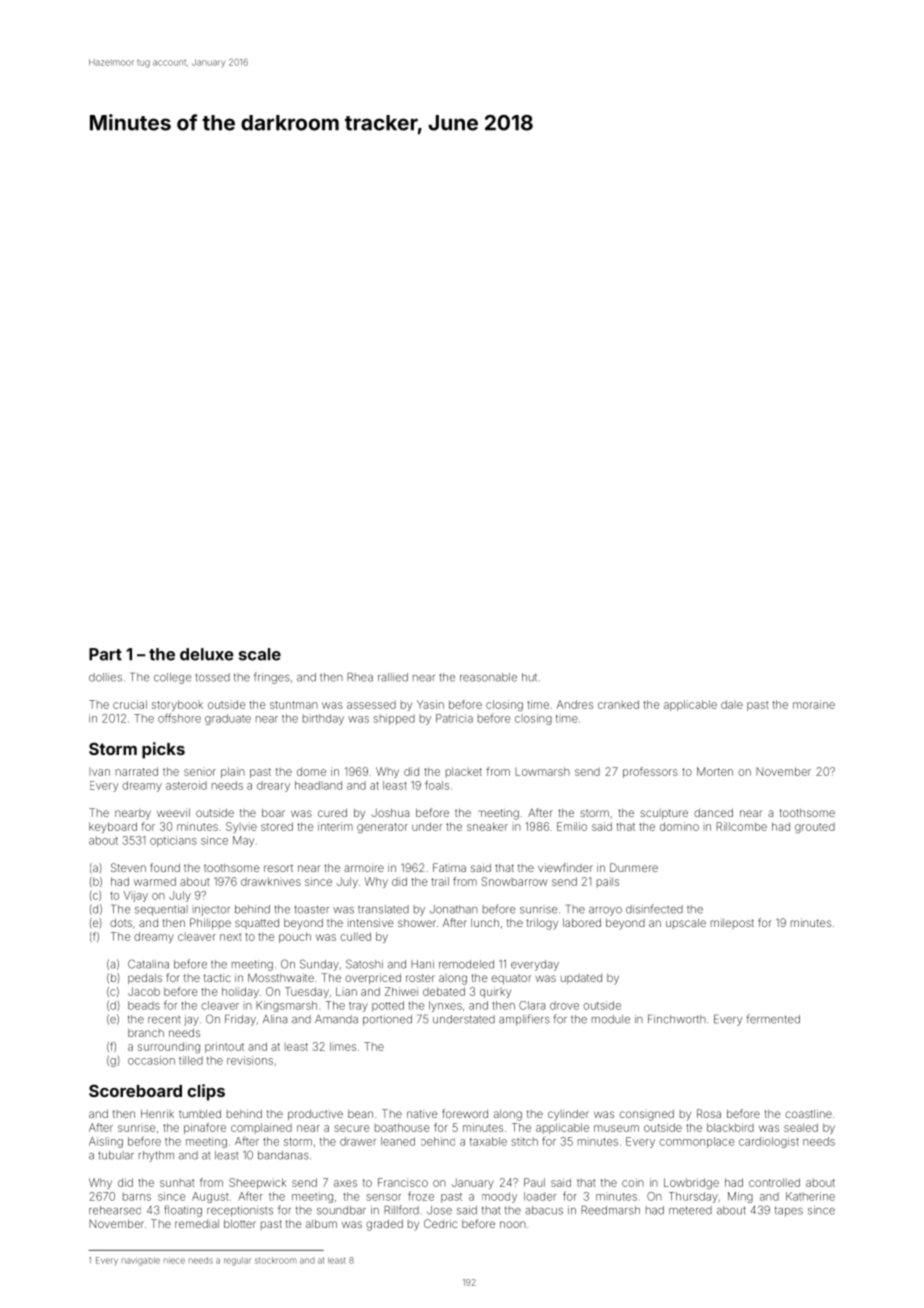 Image resolution: width=924 pixels, height=1308 pixels. What do you see at coordinates (814, 704) in the image?
I see `moraine` at bounding box center [814, 704].
